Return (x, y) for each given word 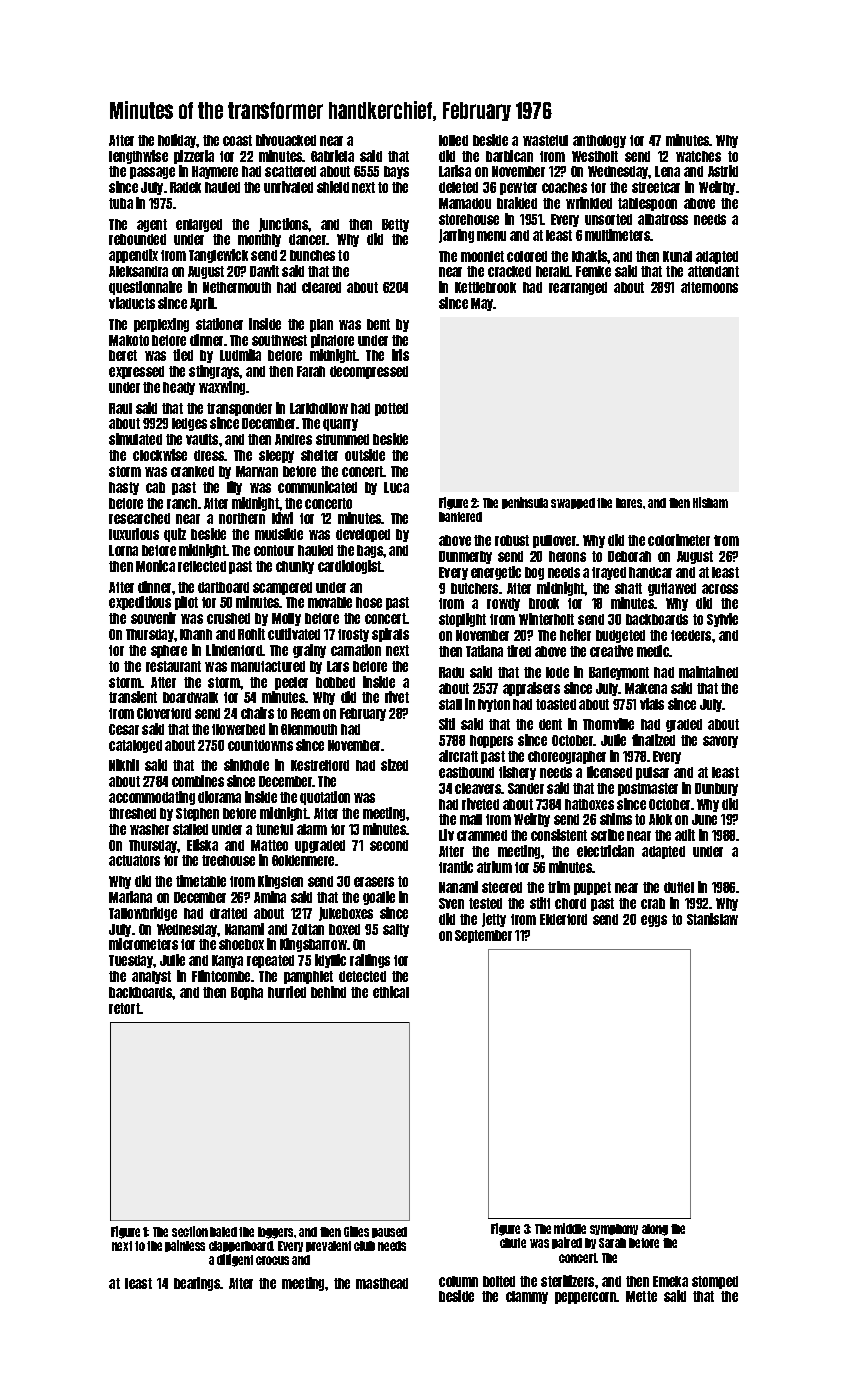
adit (685, 835)
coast (237, 140)
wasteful (545, 140)
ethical (391, 992)
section (190, 1231)
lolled (453, 140)
